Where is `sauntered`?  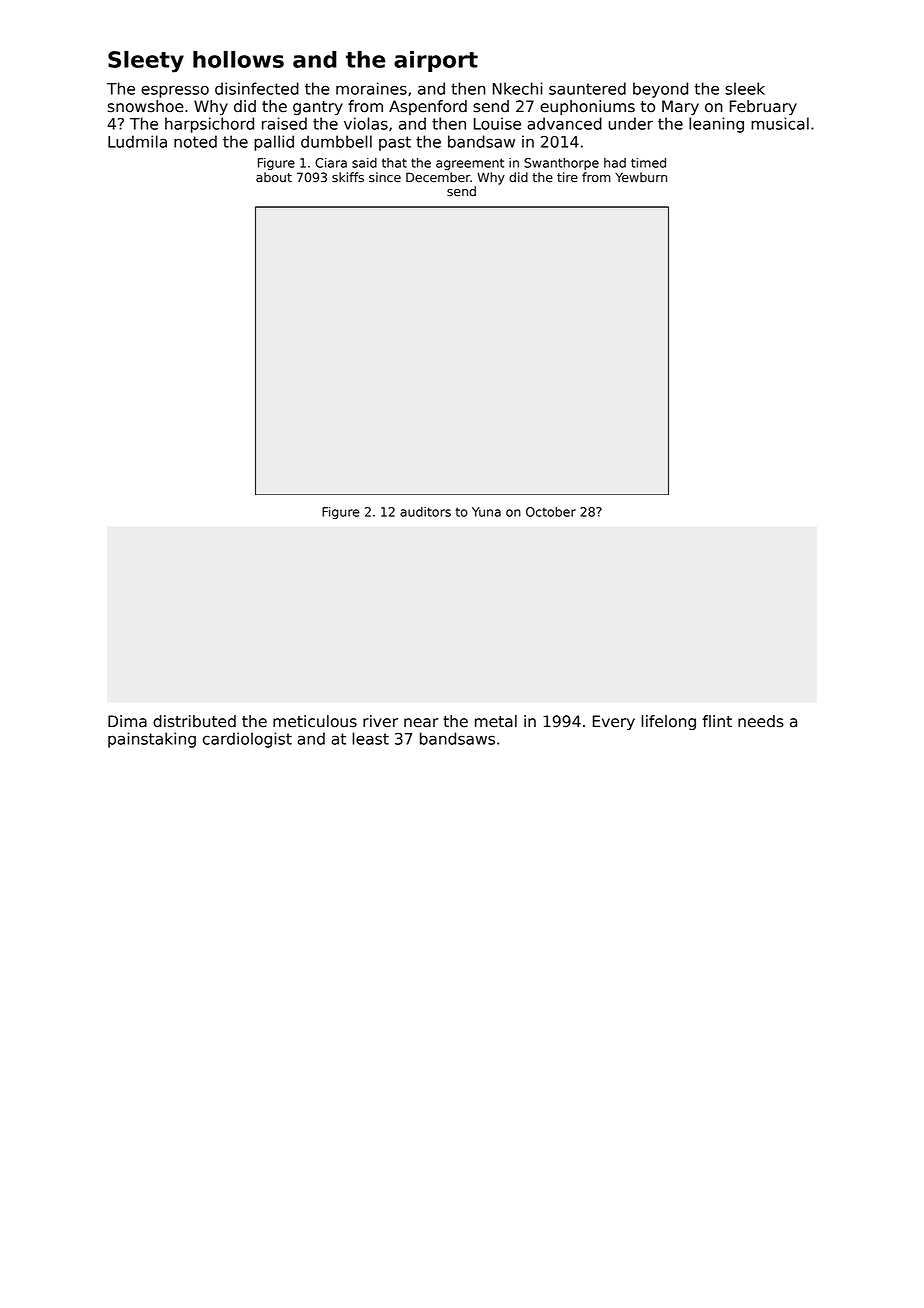 sauntered is located at coordinates (587, 88).
